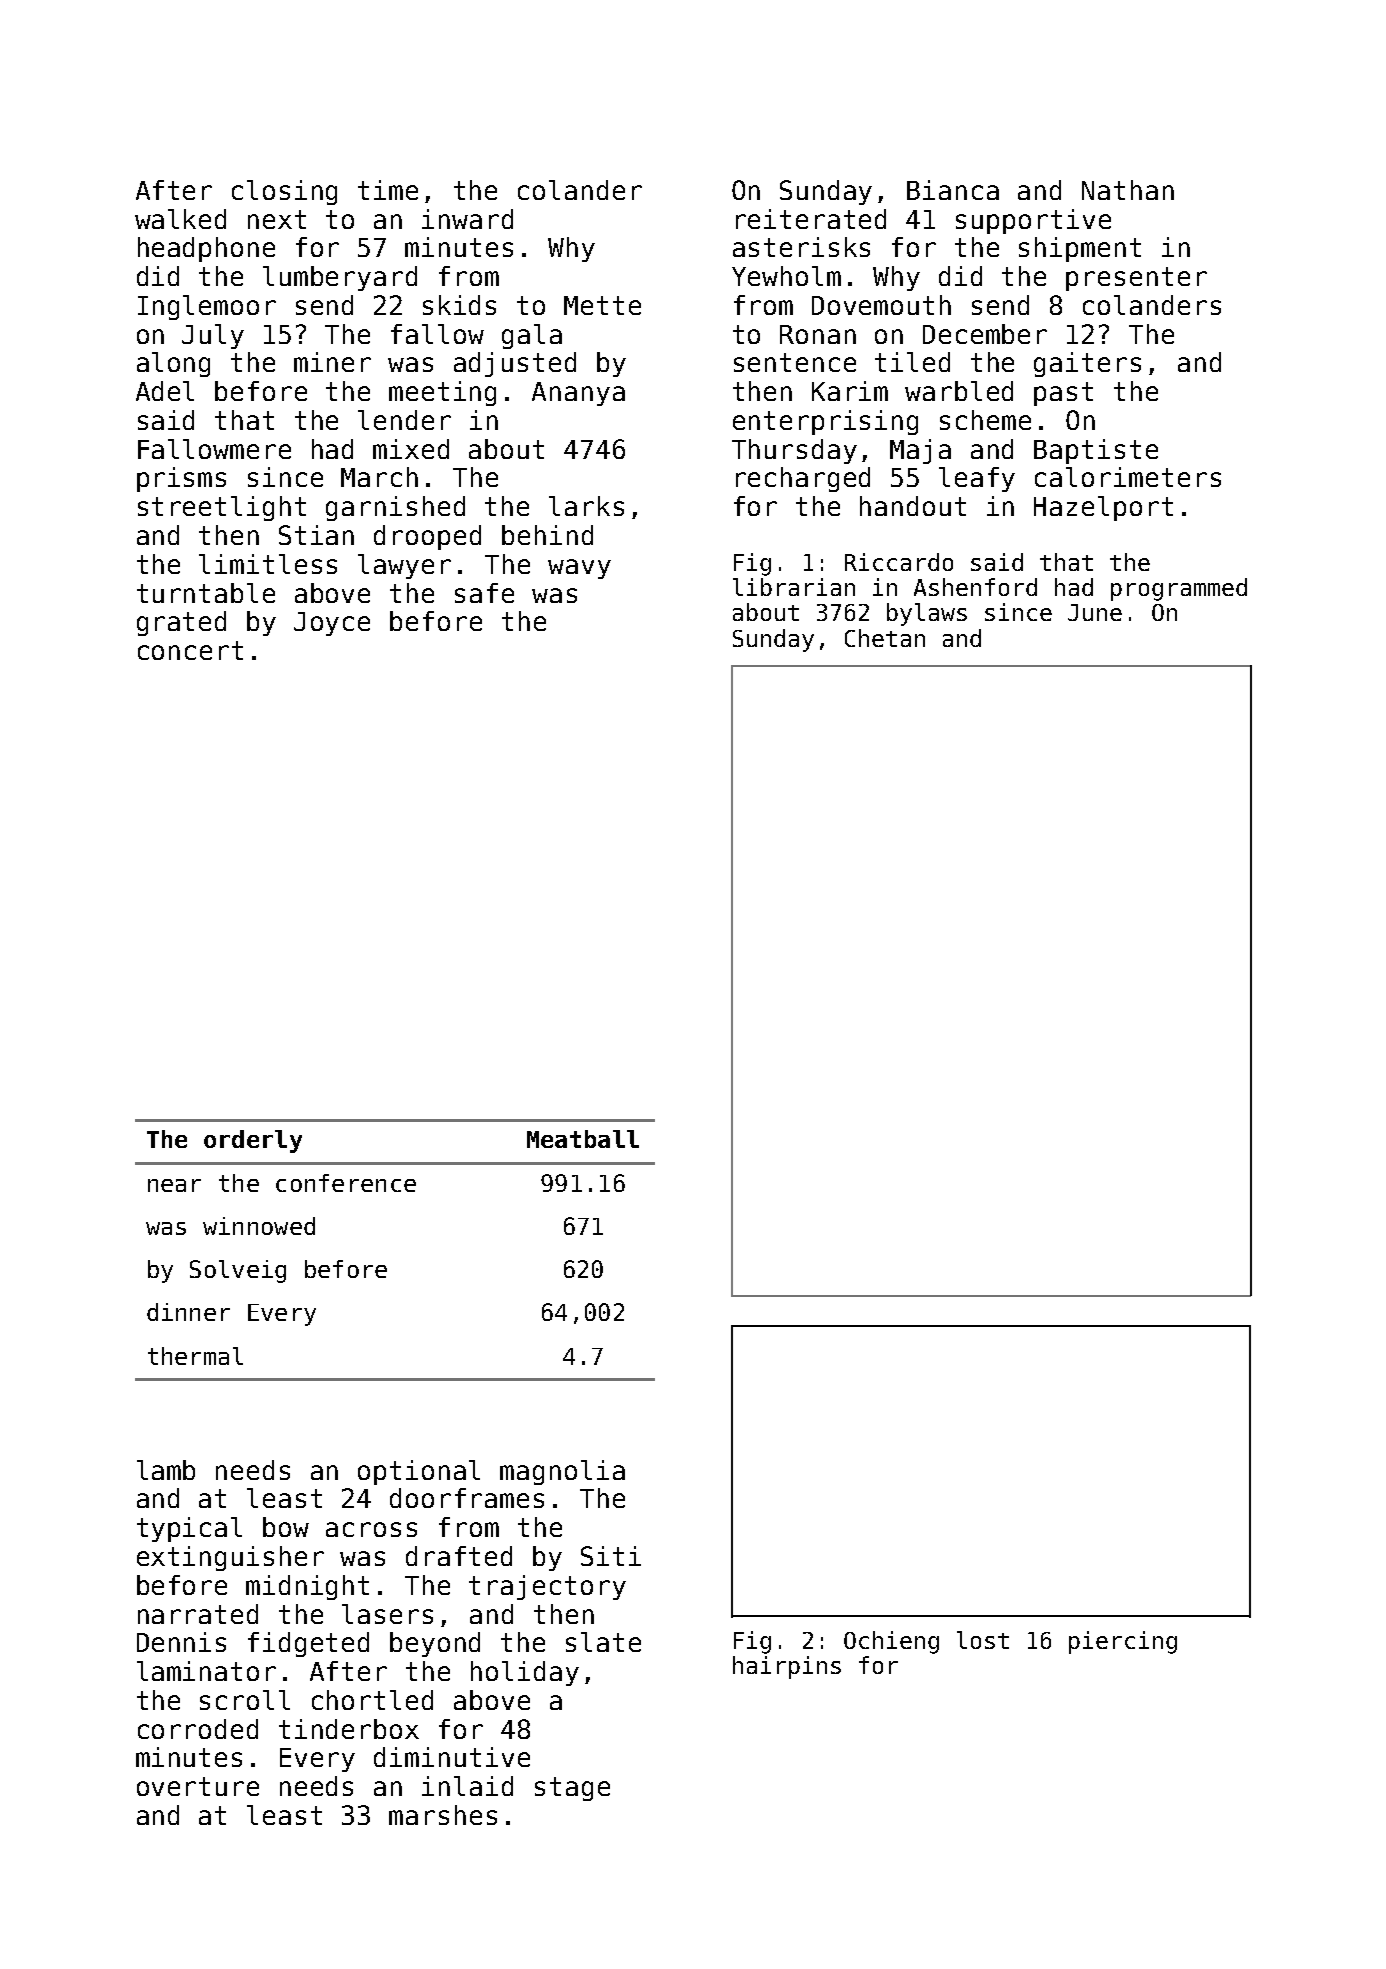 The width and height of the page is (1386, 1969). I want to click on June, so click(1095, 612).
